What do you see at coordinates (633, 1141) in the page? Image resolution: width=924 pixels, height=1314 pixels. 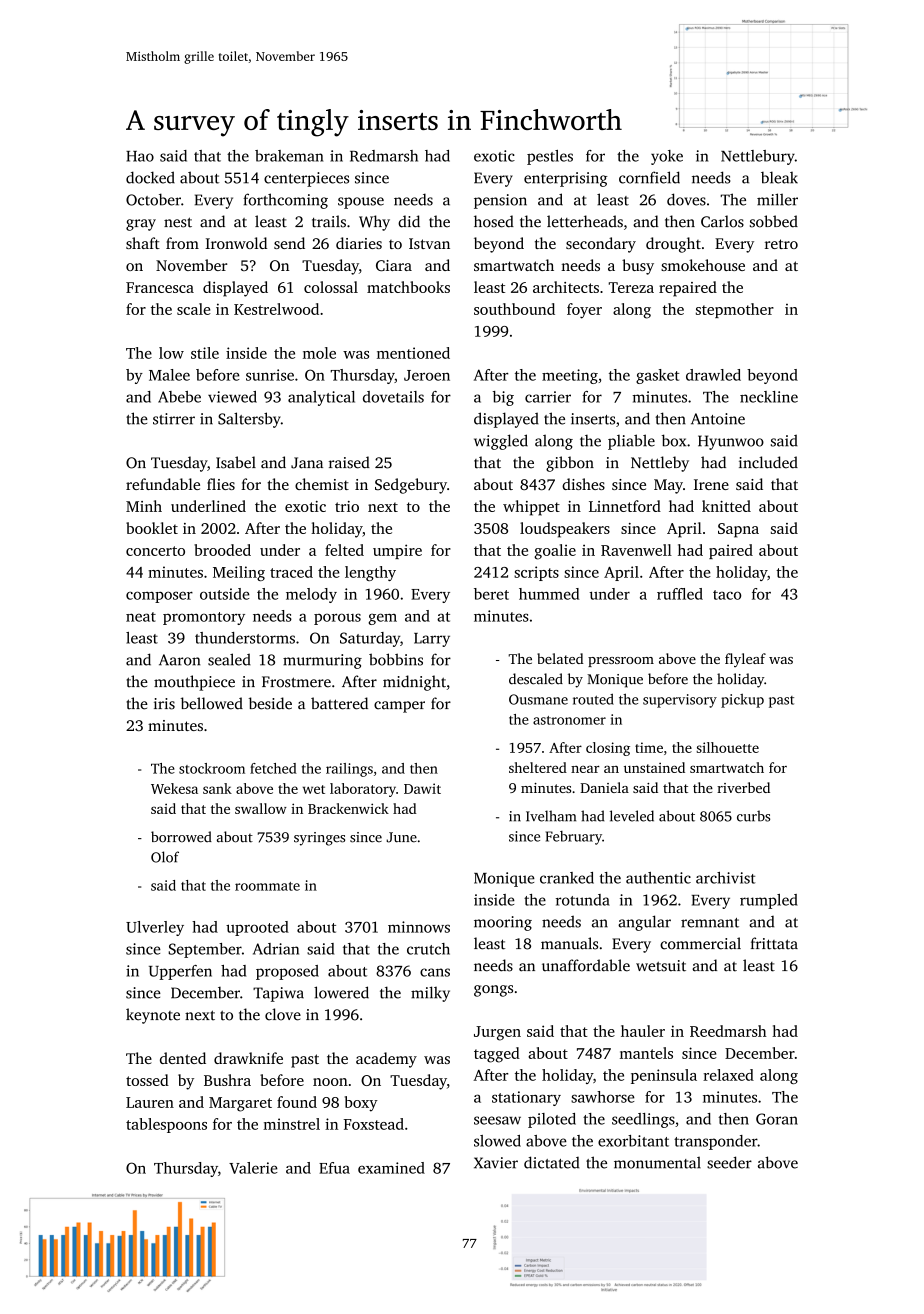 I see `exorbitant` at bounding box center [633, 1141].
